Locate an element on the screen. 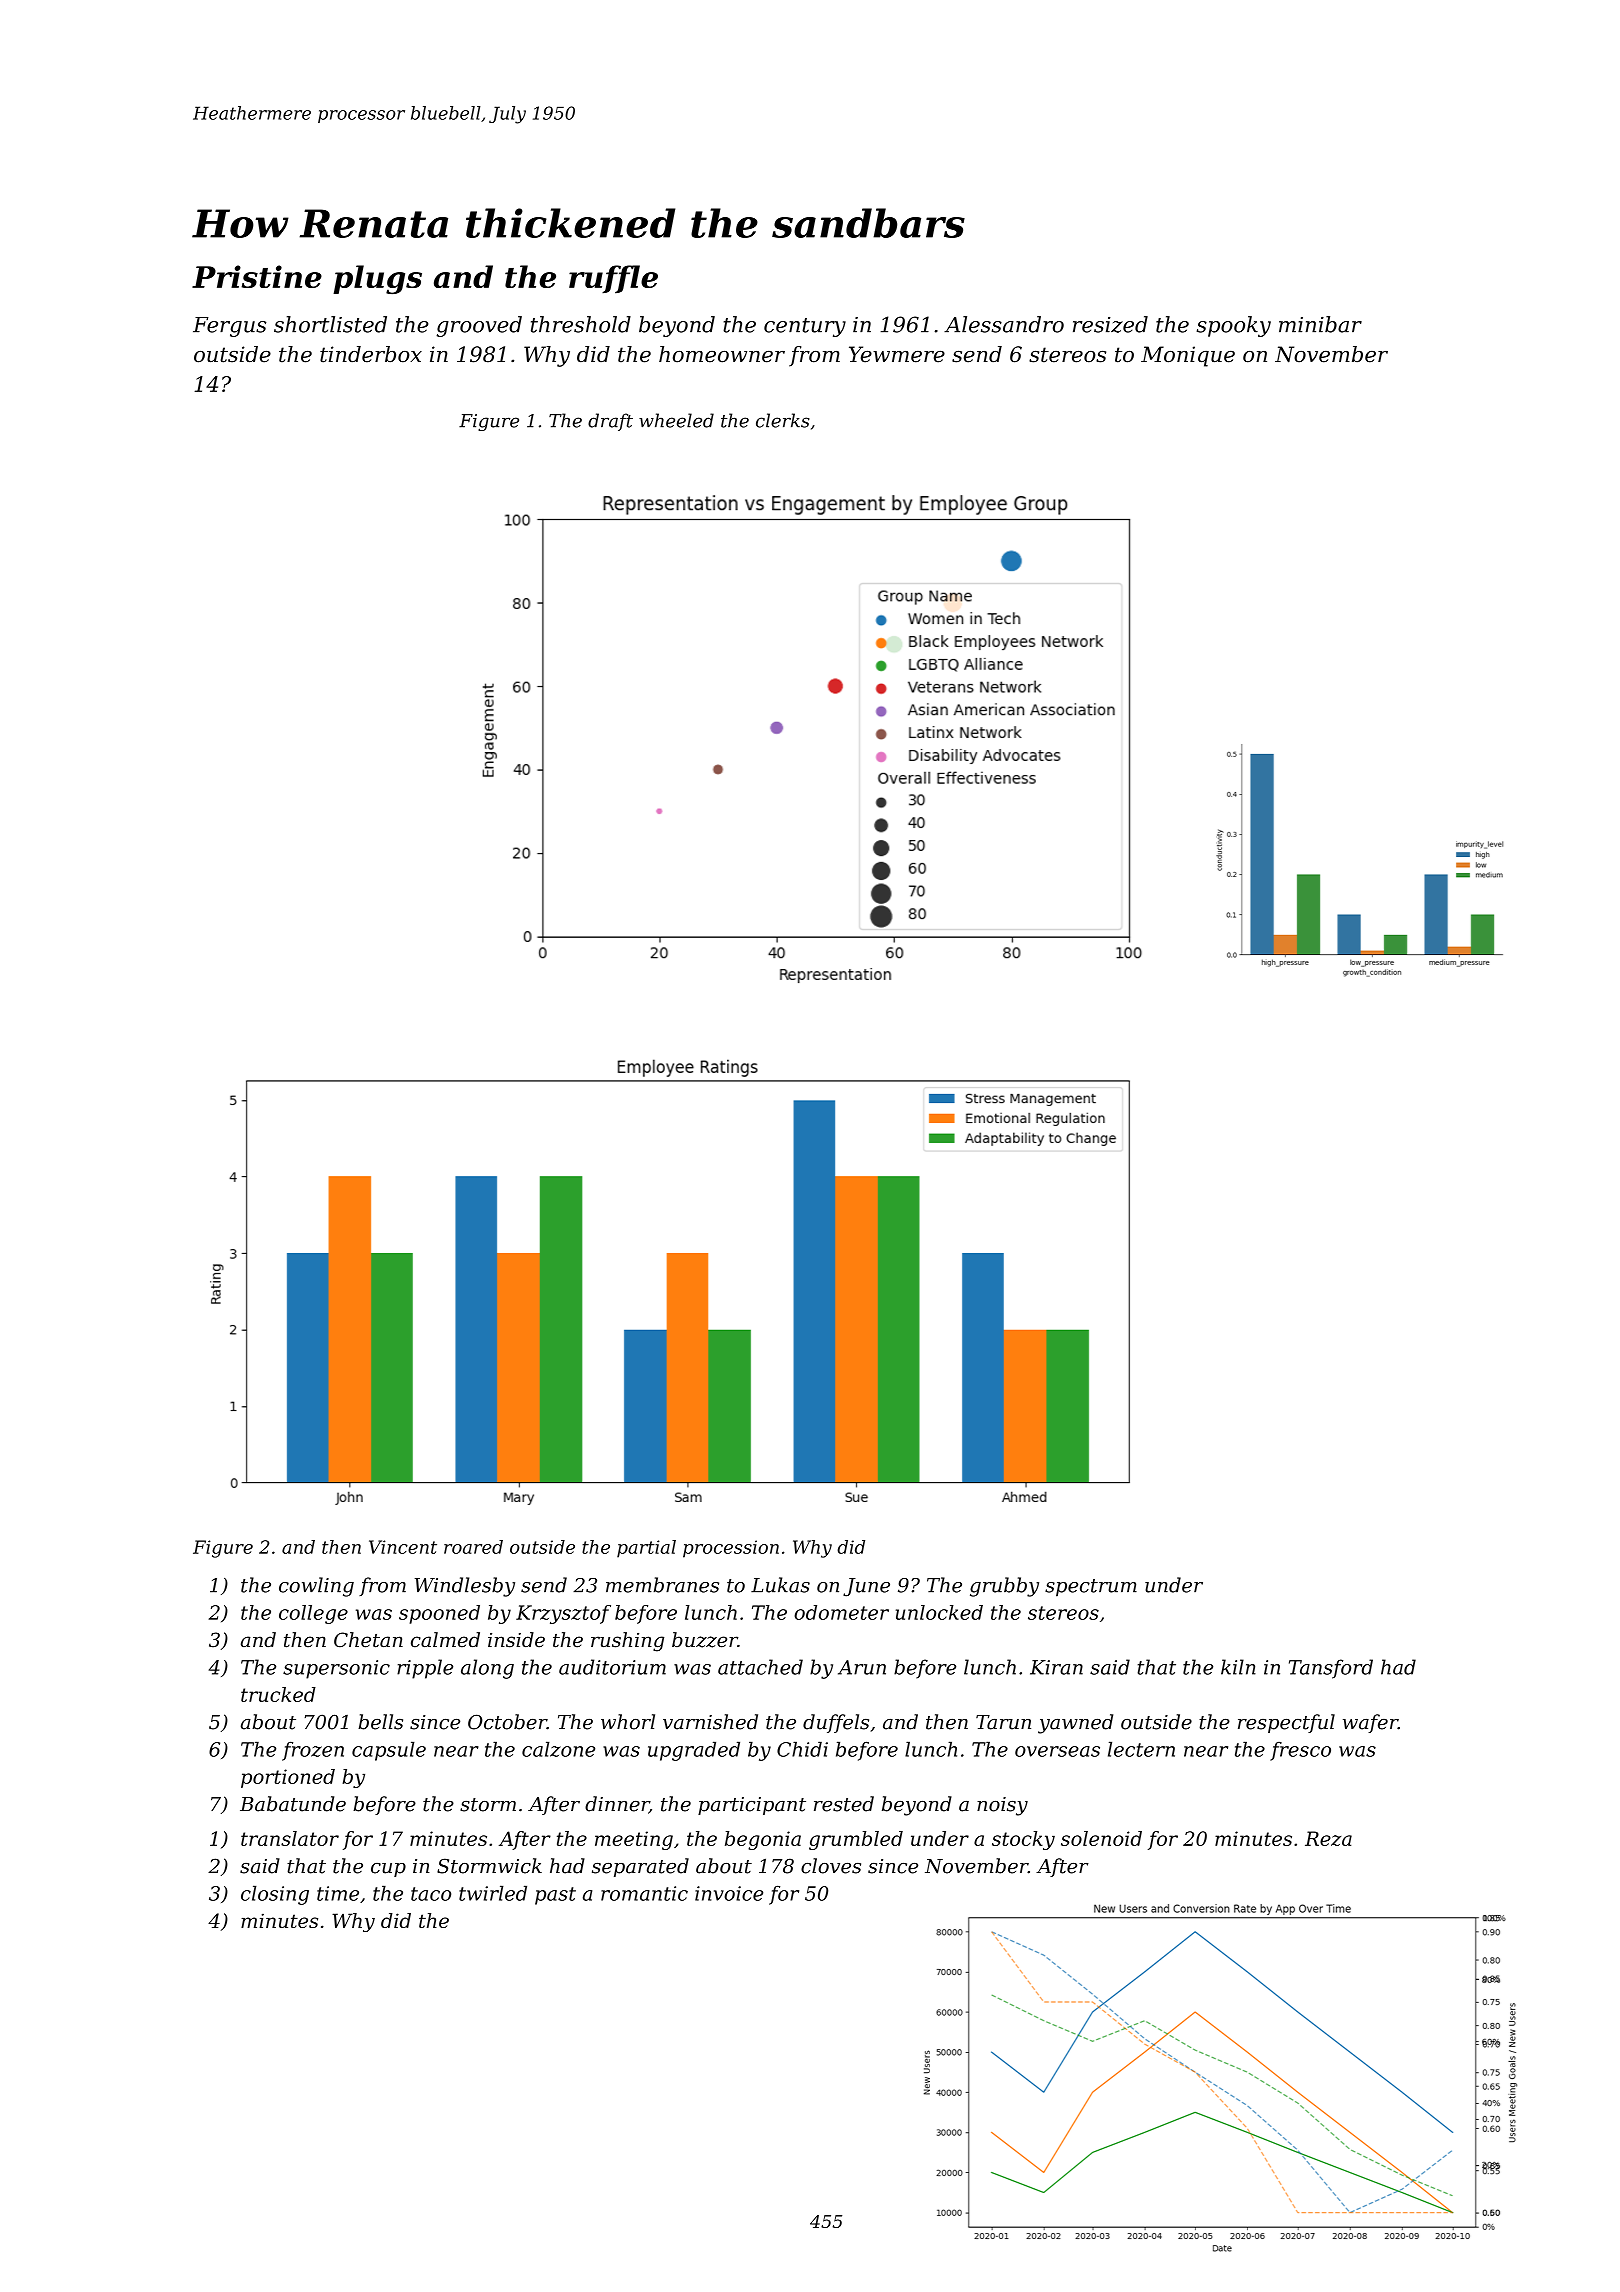 This screenshot has width=1620, height=2292. spooky is located at coordinates (1234, 326).
